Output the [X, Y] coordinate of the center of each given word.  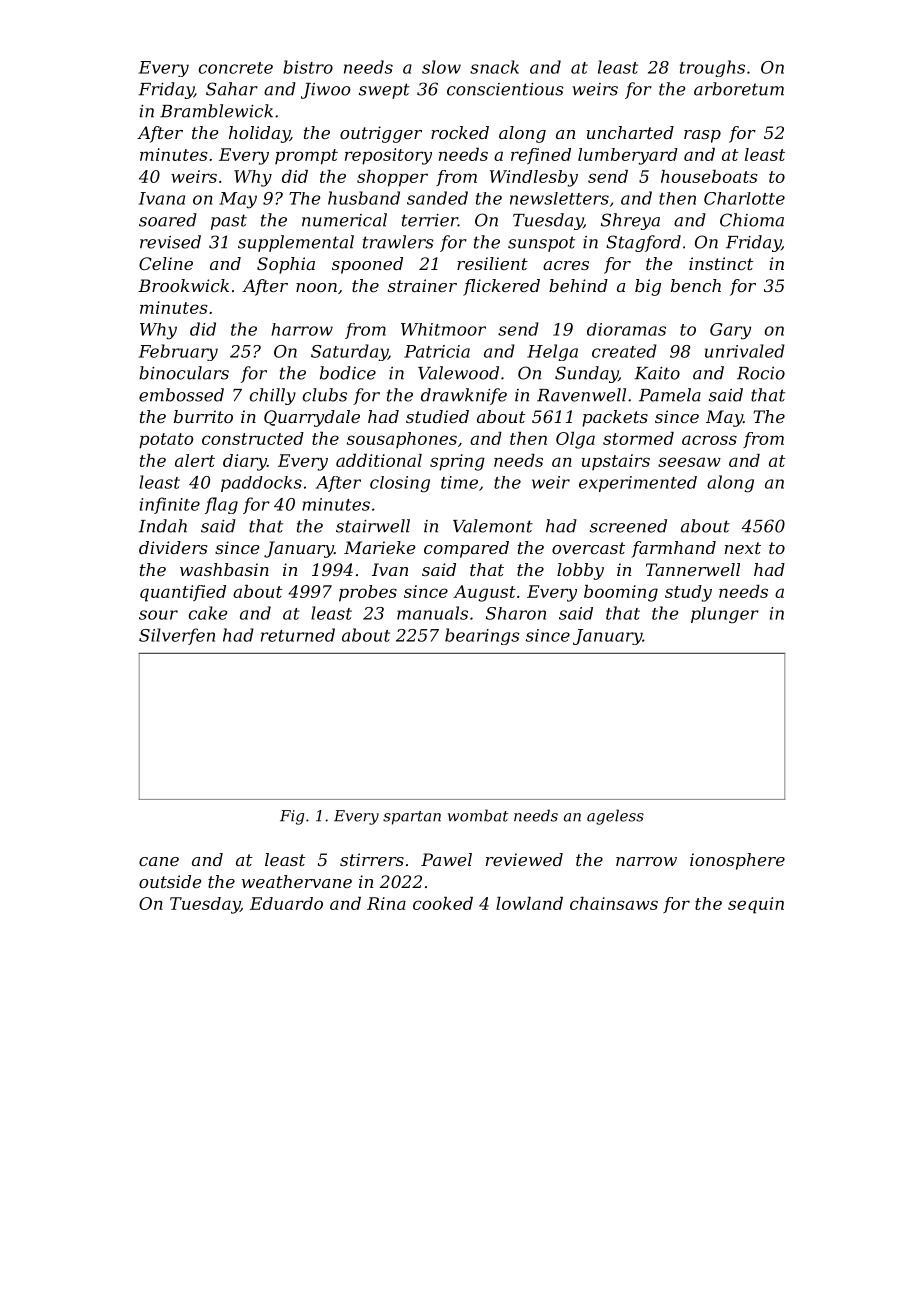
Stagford [643, 243]
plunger [725, 615]
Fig [292, 817]
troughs [712, 68]
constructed [253, 438]
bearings [482, 636]
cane [159, 861]
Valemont [493, 526]
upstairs [616, 462]
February [178, 352]
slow [441, 67]
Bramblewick [216, 111]
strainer [422, 285]
